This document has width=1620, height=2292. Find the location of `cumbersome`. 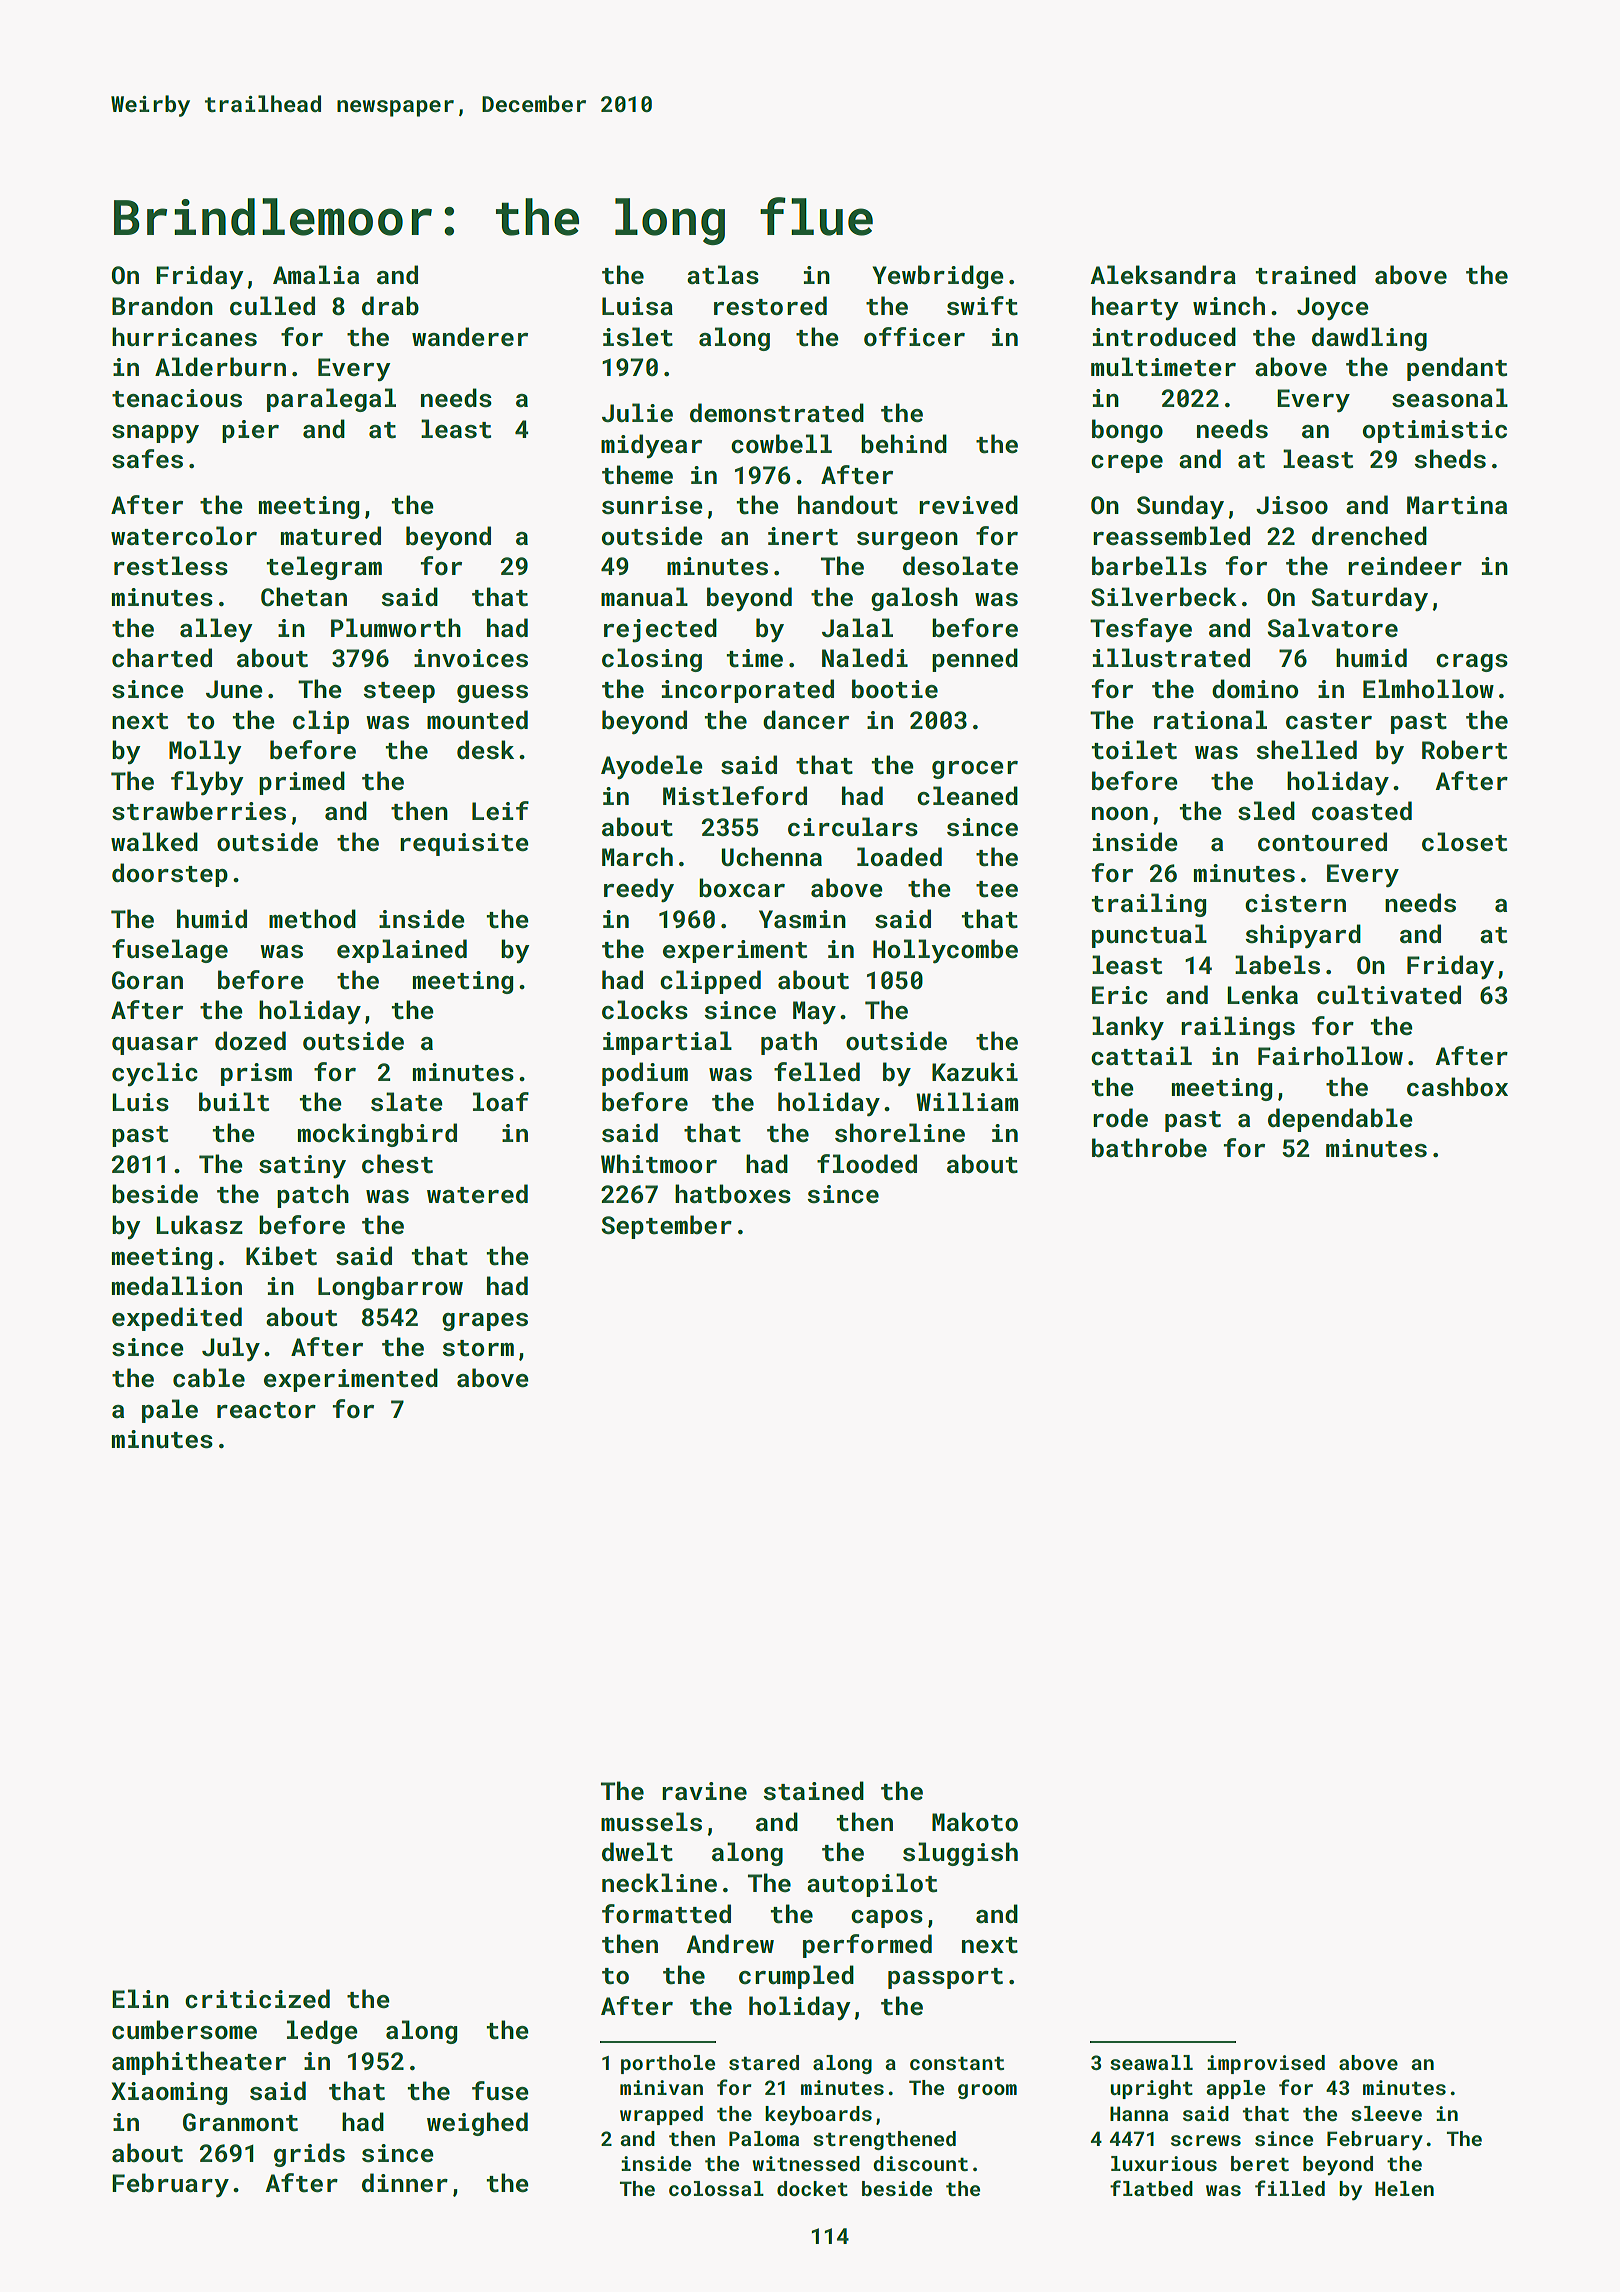

cumbersome is located at coordinates (184, 2030).
